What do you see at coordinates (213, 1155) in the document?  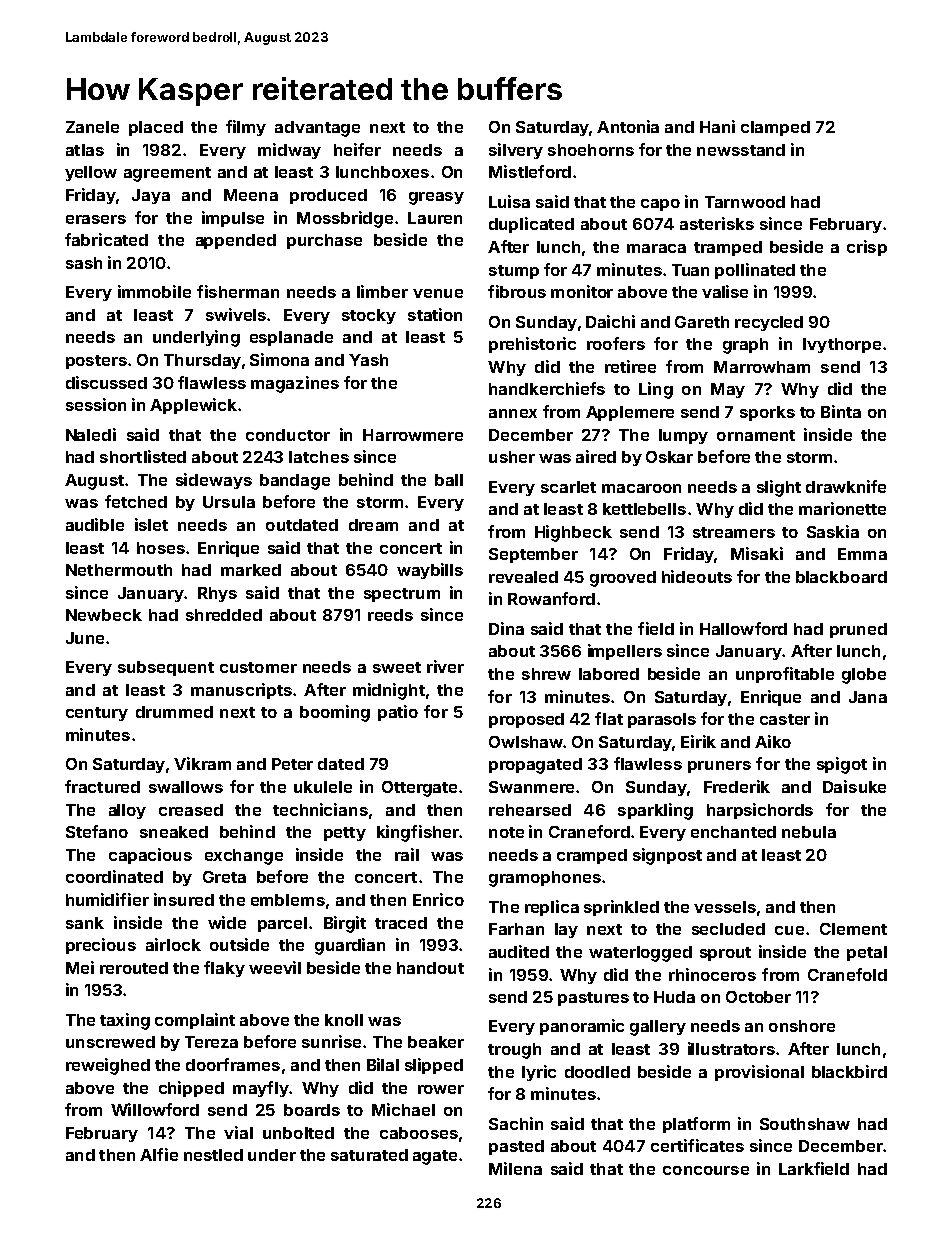 I see `nestled` at bounding box center [213, 1155].
